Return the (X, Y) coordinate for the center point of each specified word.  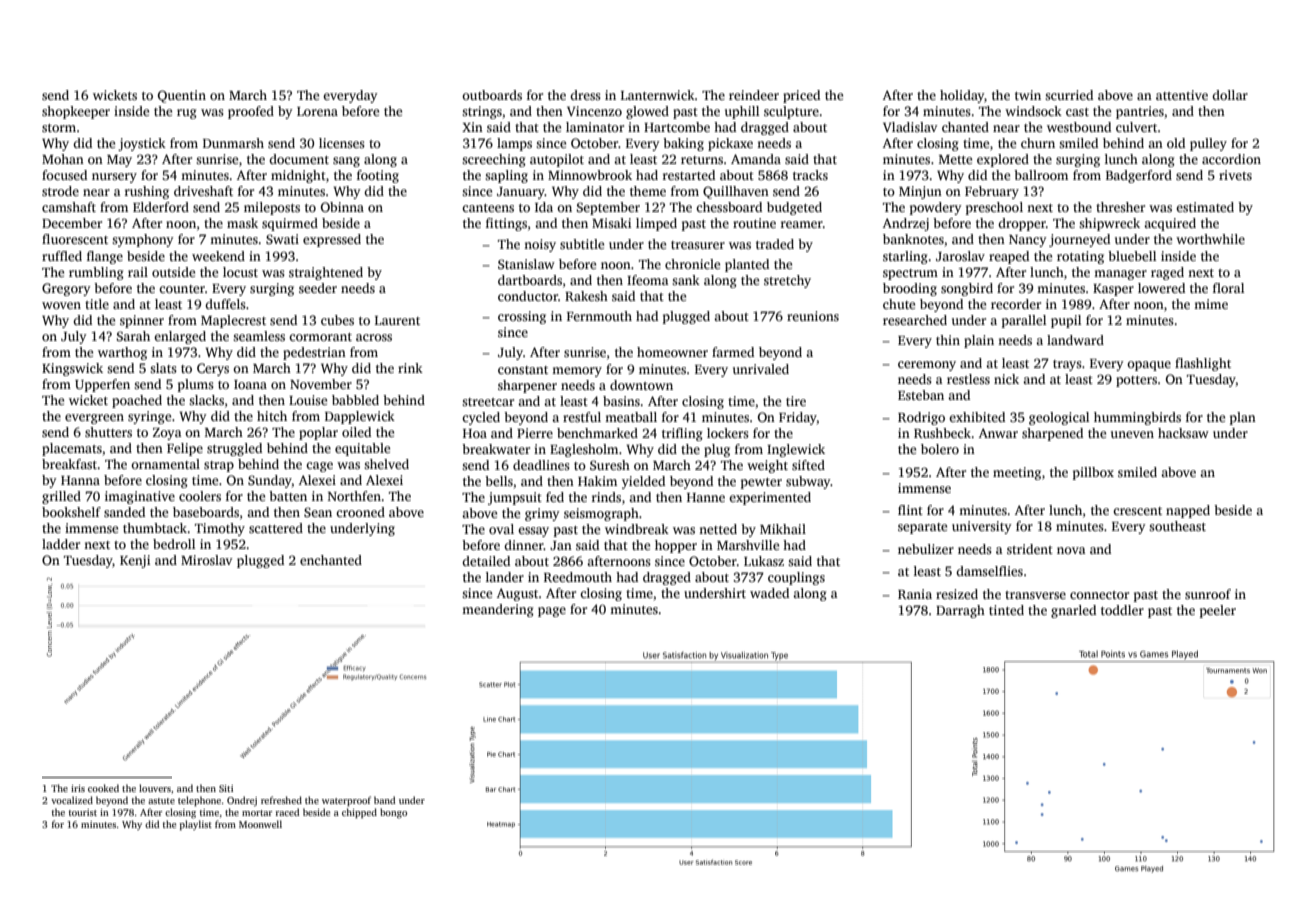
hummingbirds (1137, 418)
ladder (61, 544)
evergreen (94, 419)
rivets (1235, 175)
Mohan (63, 159)
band (384, 800)
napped (1188, 511)
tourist (83, 812)
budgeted (794, 208)
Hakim (597, 481)
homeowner (672, 352)
